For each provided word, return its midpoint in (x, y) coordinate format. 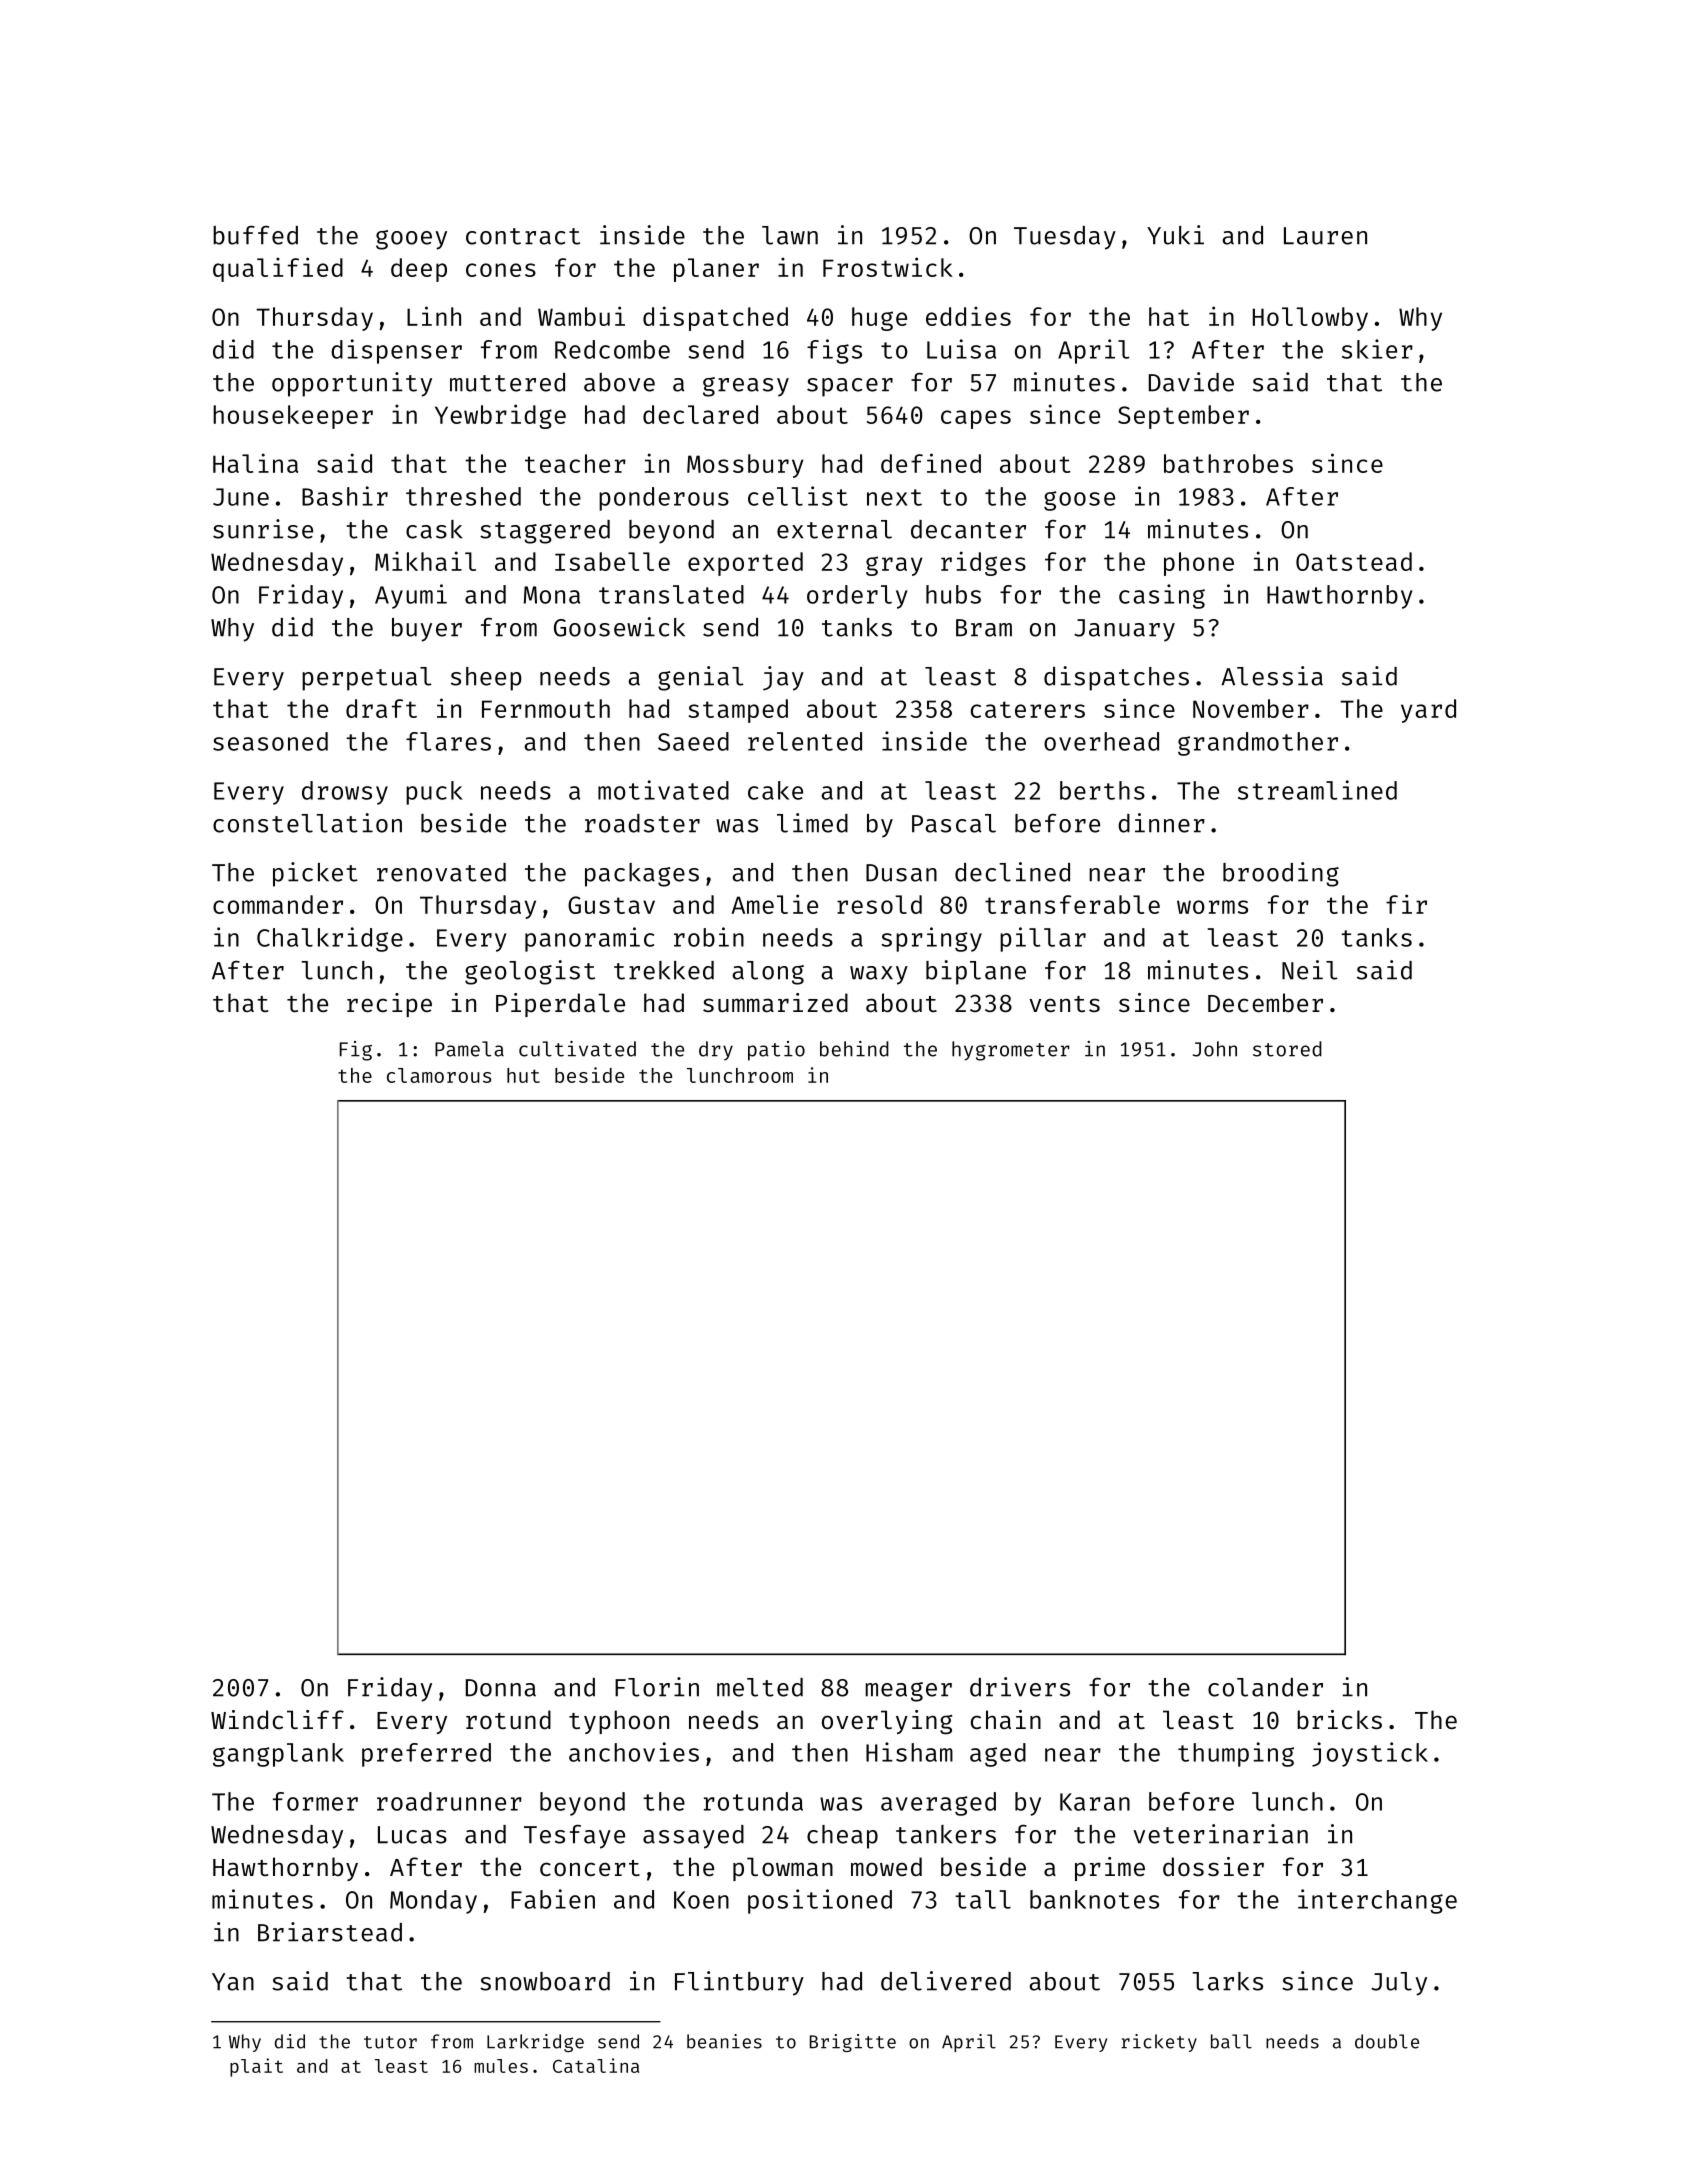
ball (1231, 2041)
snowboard (545, 1981)
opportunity (352, 384)
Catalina (596, 2065)
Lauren (1325, 236)
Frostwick (888, 267)
